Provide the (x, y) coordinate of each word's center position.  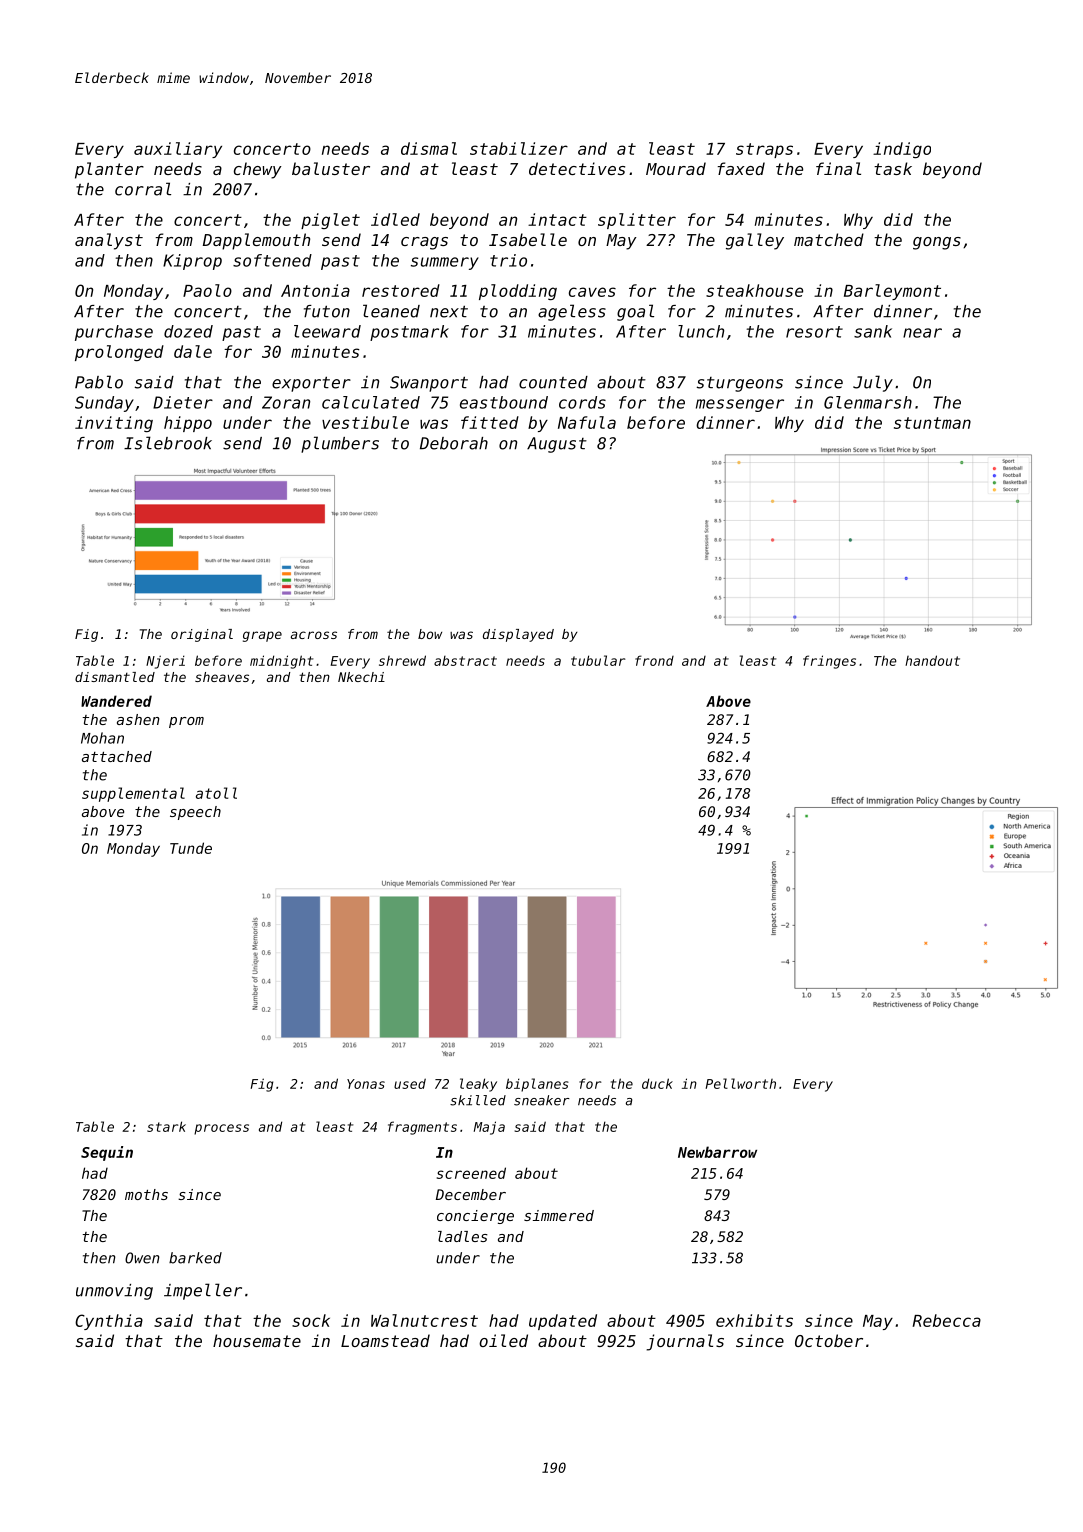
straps (764, 150)
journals (685, 1342)
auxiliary (178, 150)
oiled (503, 1340)
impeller (203, 1291)
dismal (429, 148)
